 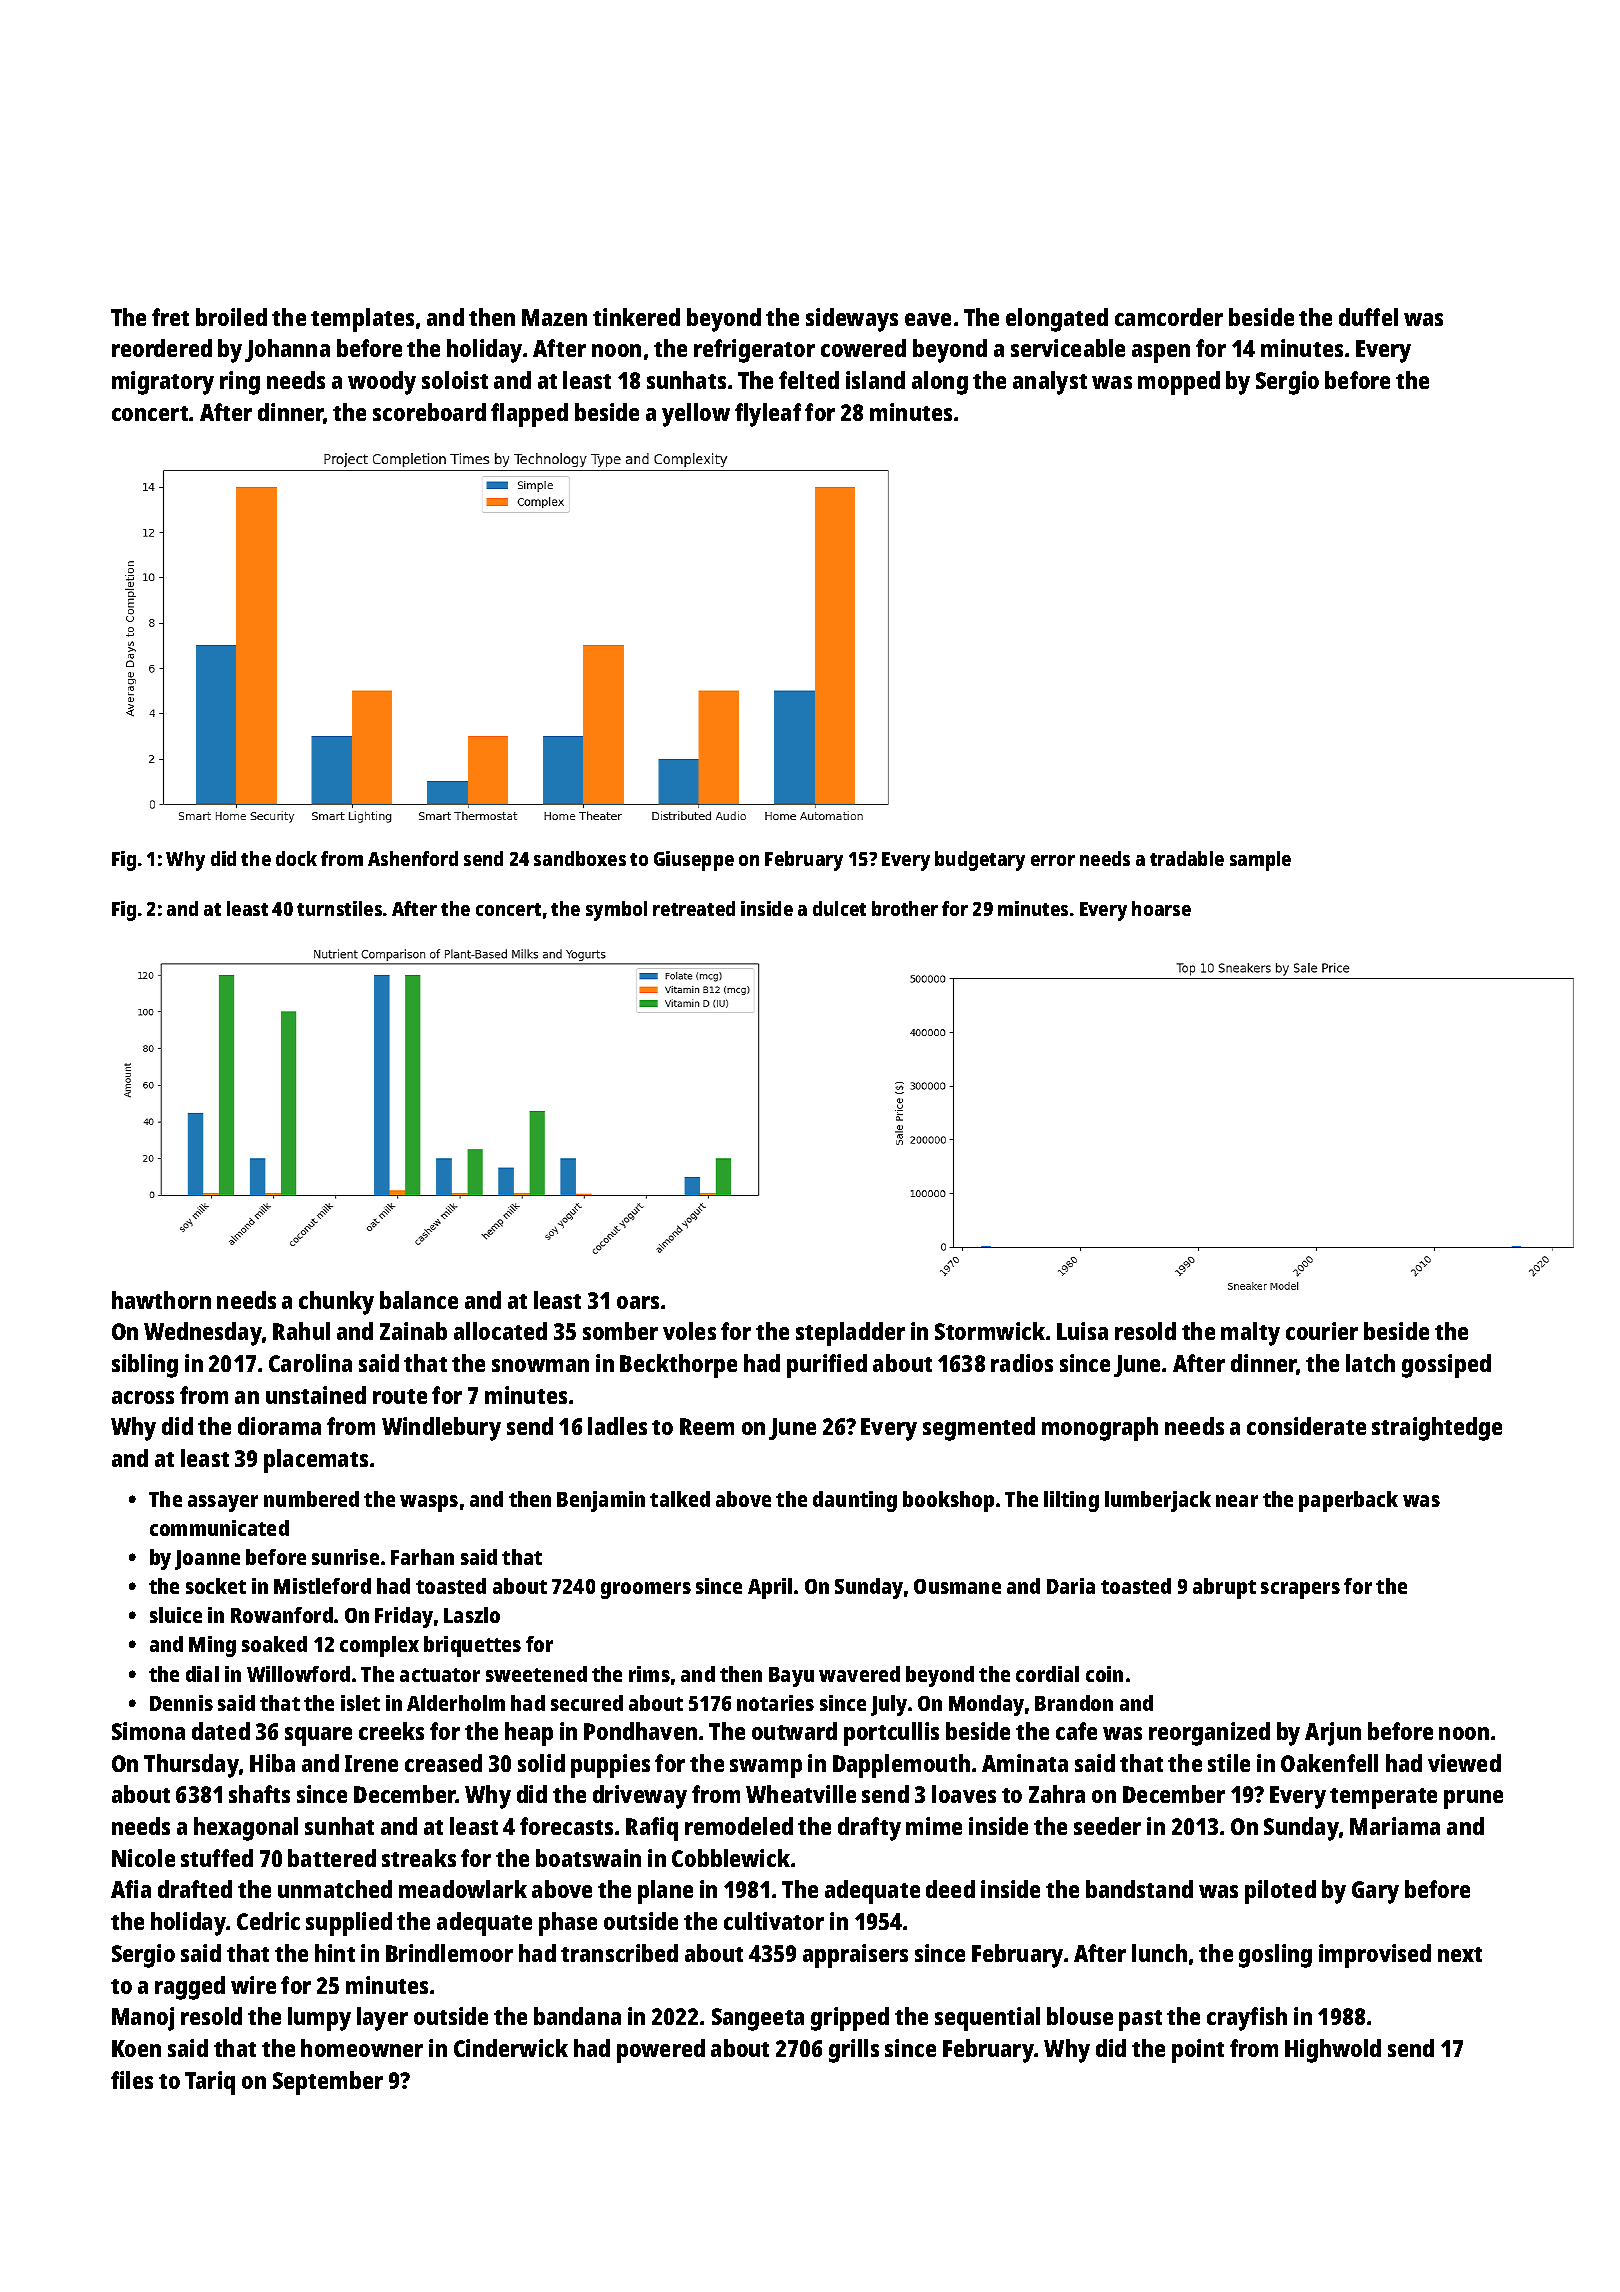 What do you see at coordinates (1437, 1429) in the screenshot?
I see `straightedge` at bounding box center [1437, 1429].
